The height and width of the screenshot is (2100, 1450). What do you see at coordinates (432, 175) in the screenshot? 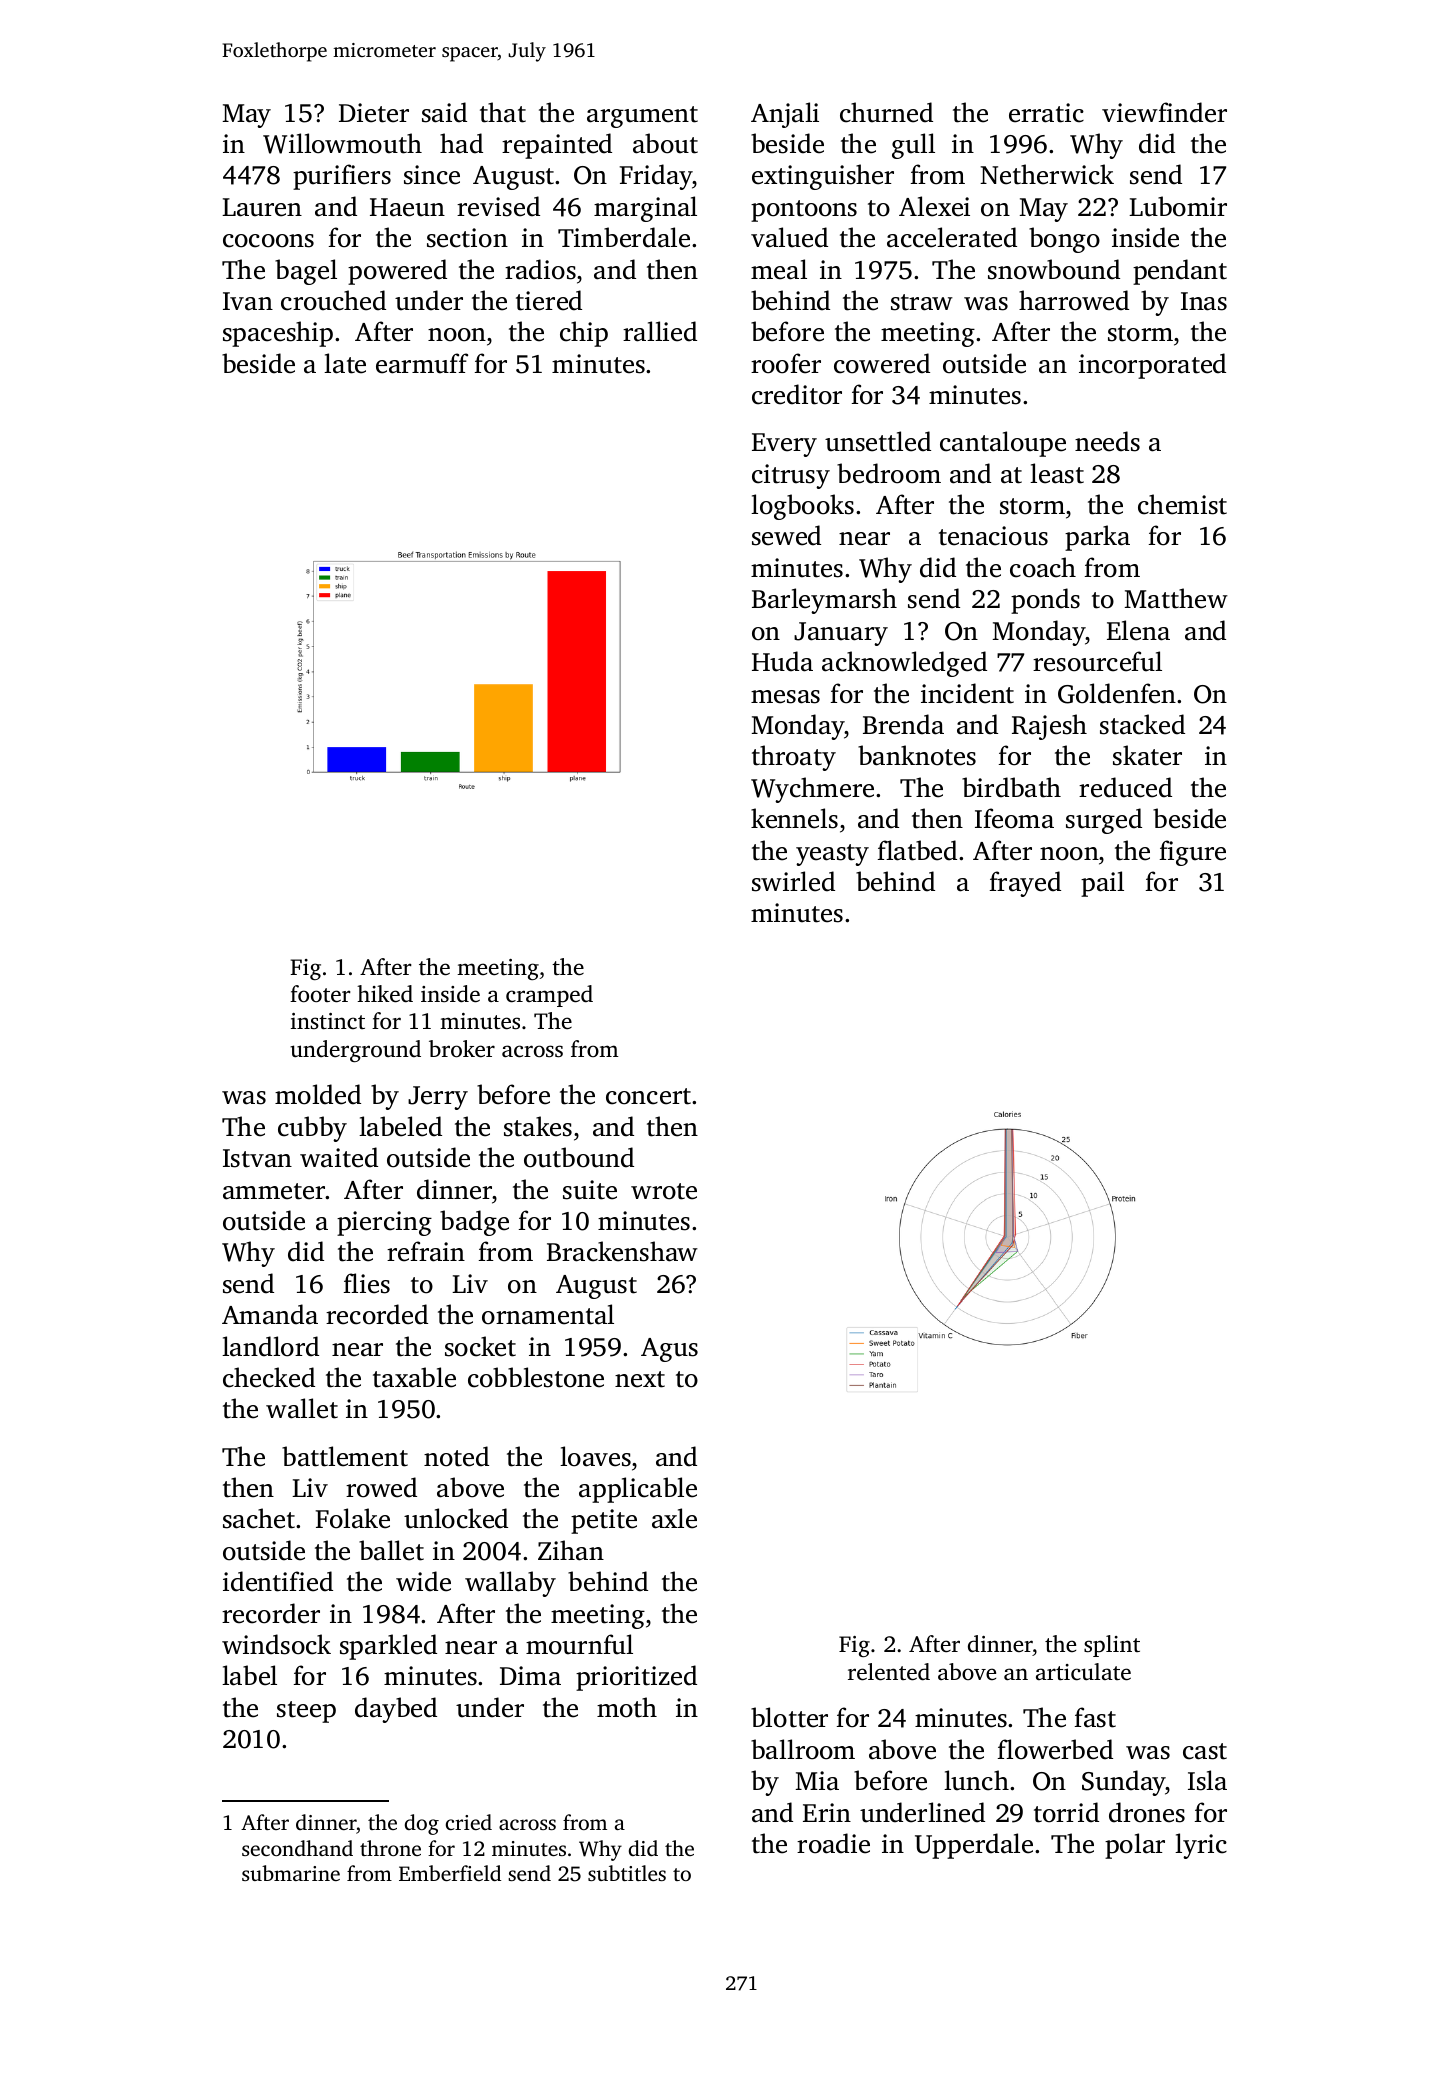
I see `since` at bounding box center [432, 175].
